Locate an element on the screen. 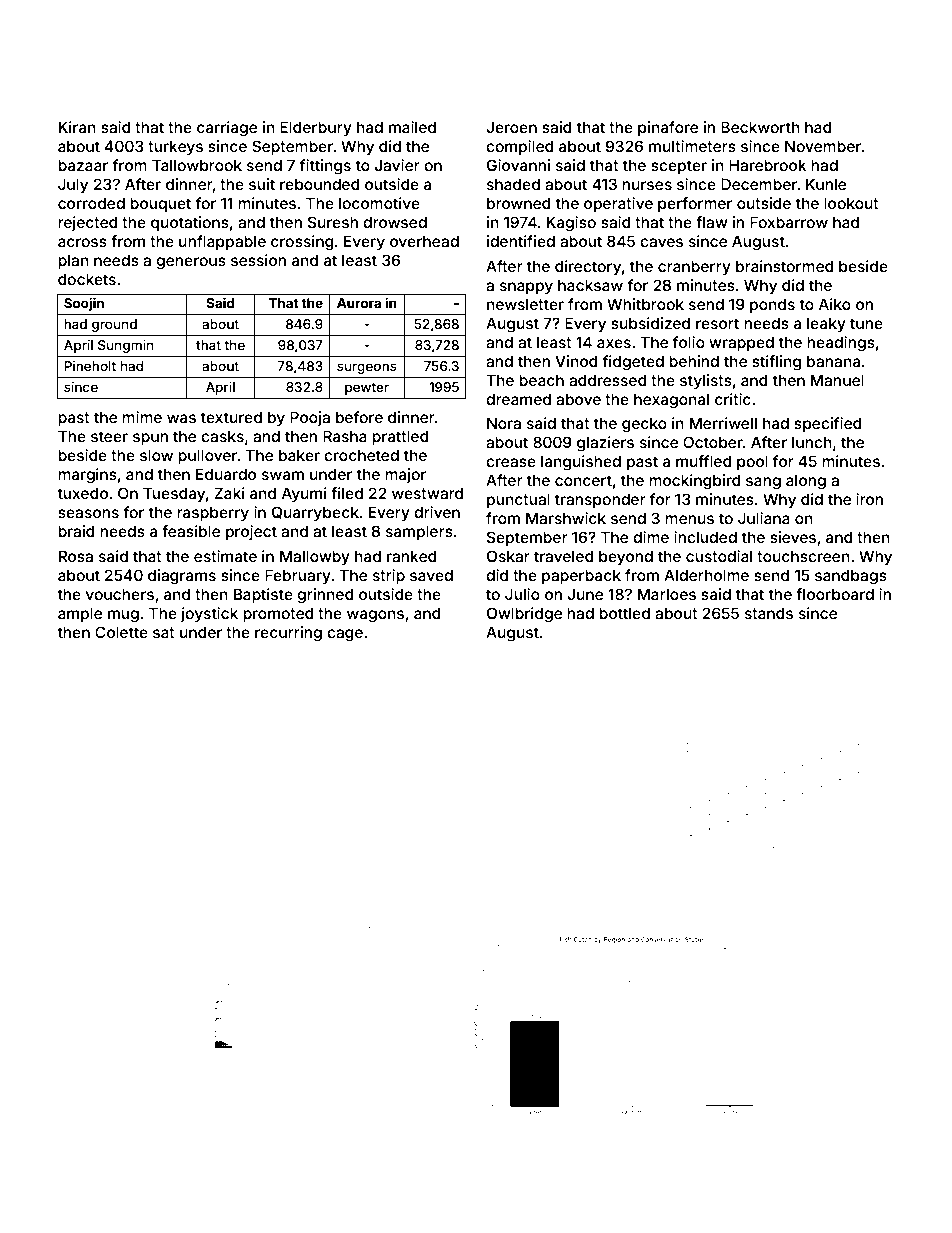 The image size is (952, 1233). drowsed is located at coordinates (395, 222).
